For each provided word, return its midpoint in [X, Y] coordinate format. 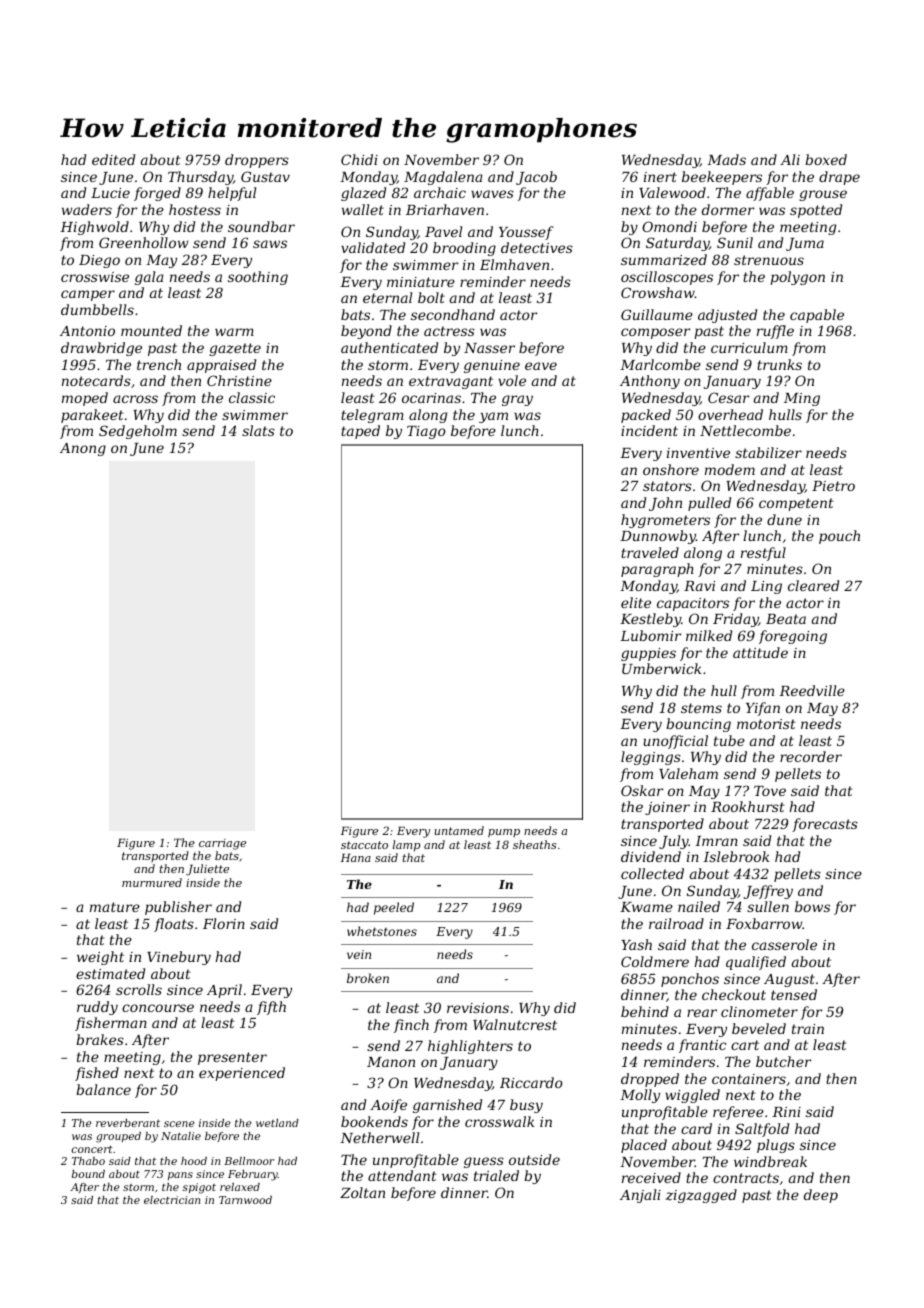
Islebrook [736, 856]
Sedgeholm [138, 432]
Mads [726, 159]
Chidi [359, 159]
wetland [277, 1123]
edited [113, 159]
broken [368, 978]
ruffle [775, 332]
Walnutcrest [515, 1024]
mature [115, 907]
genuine [492, 366]
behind [645, 1011]
